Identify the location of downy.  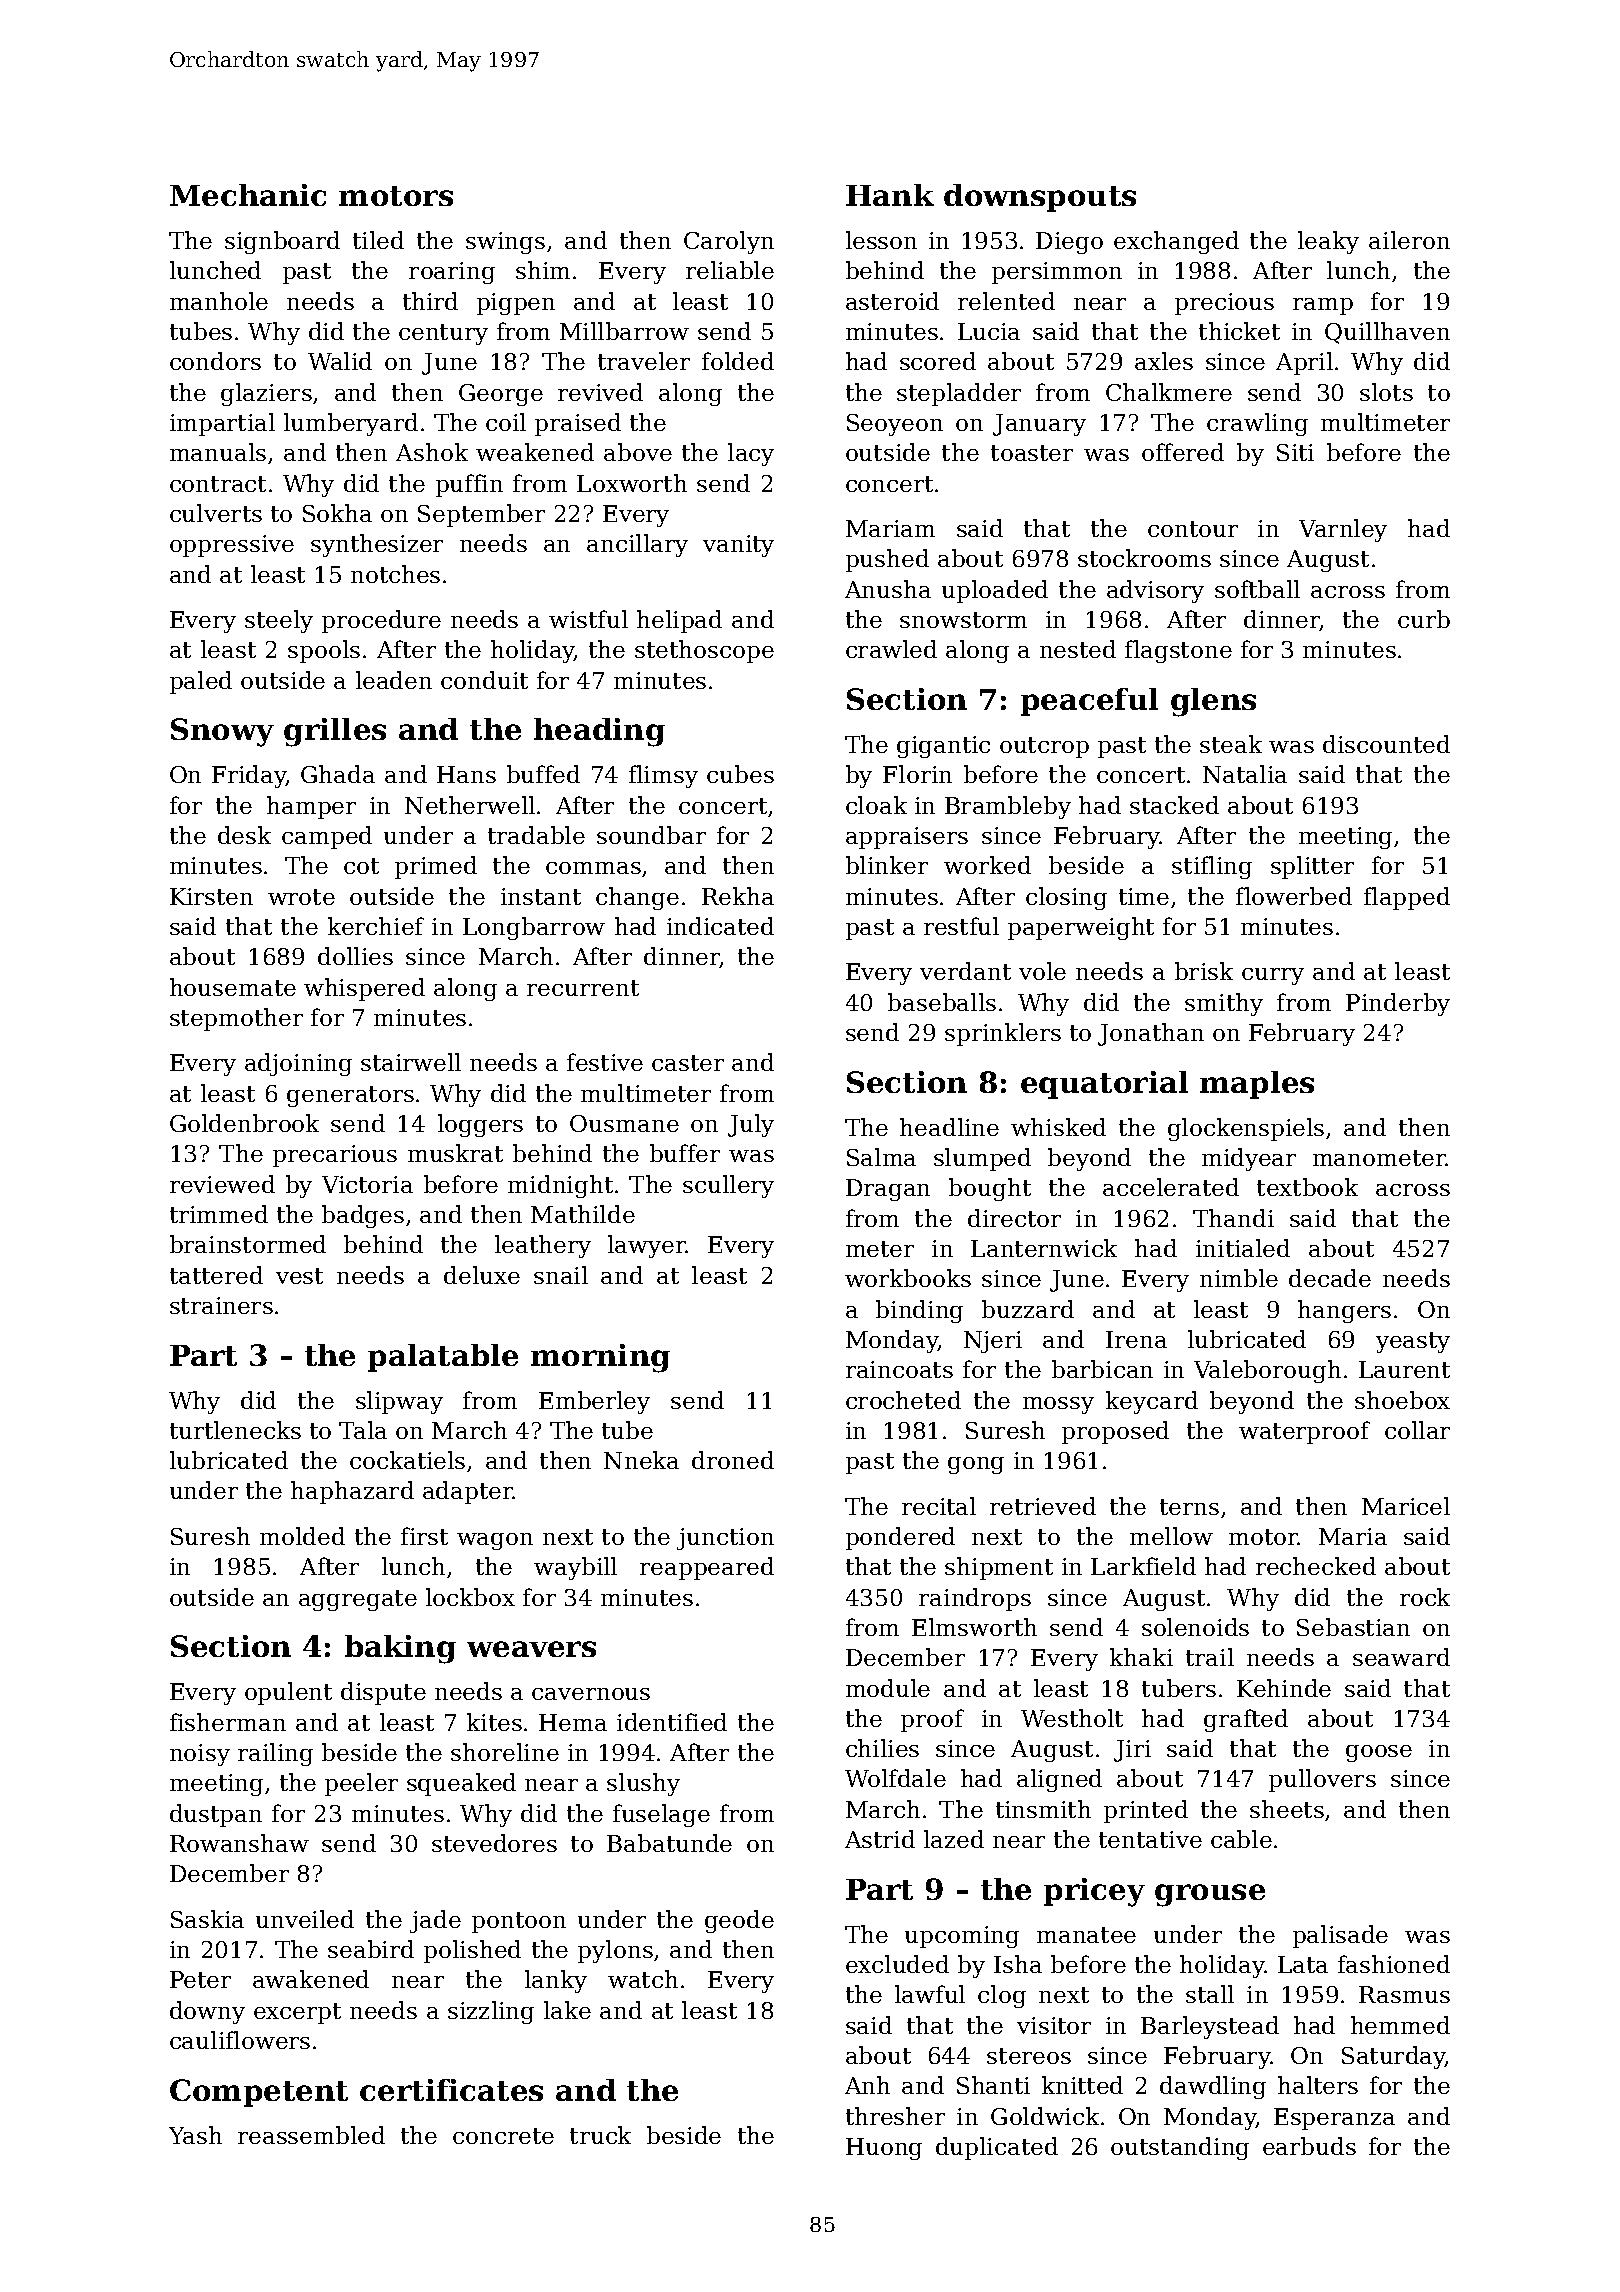
(207, 2012).
